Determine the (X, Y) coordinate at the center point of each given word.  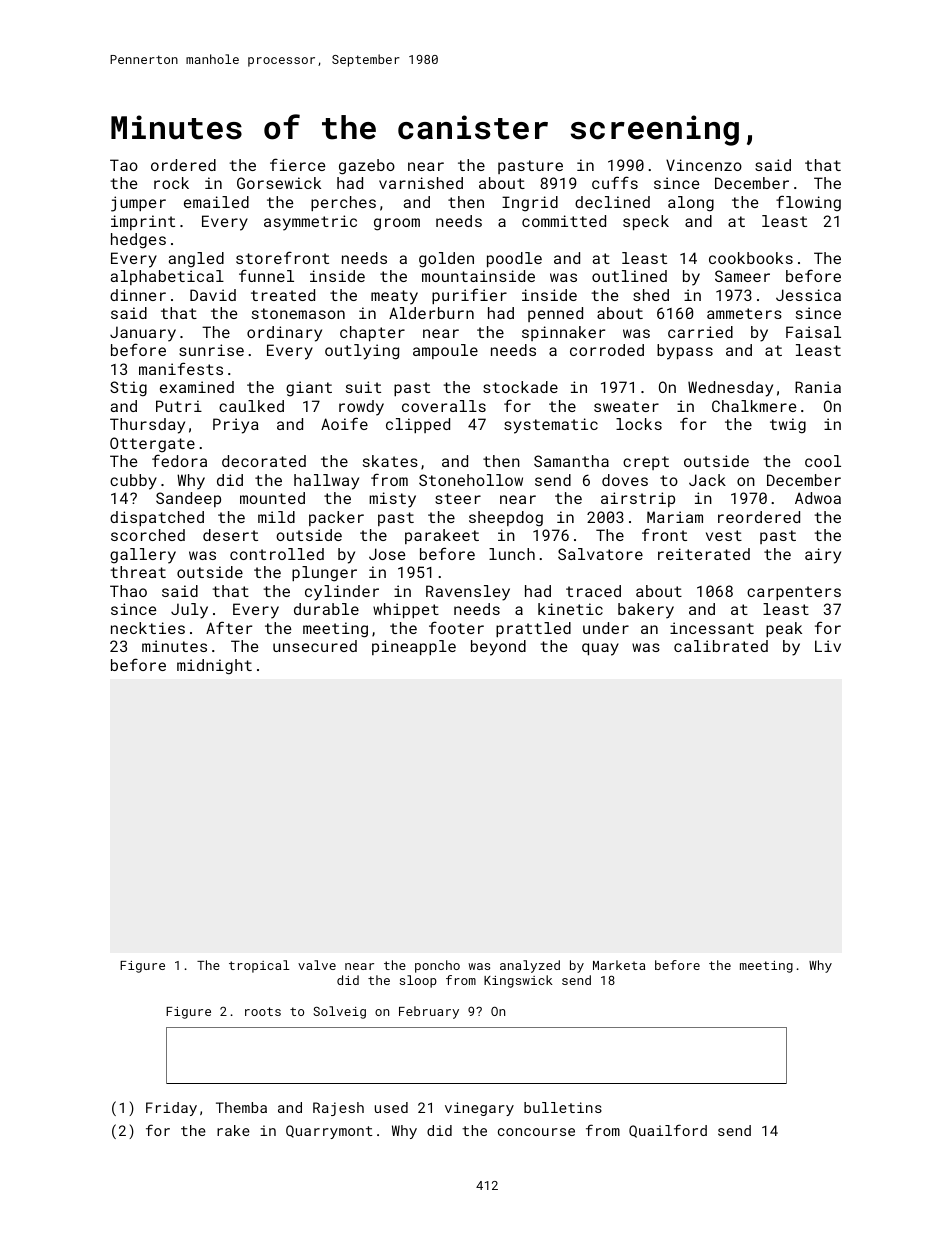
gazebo (367, 167)
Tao (124, 165)
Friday (171, 1109)
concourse (536, 1132)
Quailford (668, 1131)
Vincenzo (704, 165)
